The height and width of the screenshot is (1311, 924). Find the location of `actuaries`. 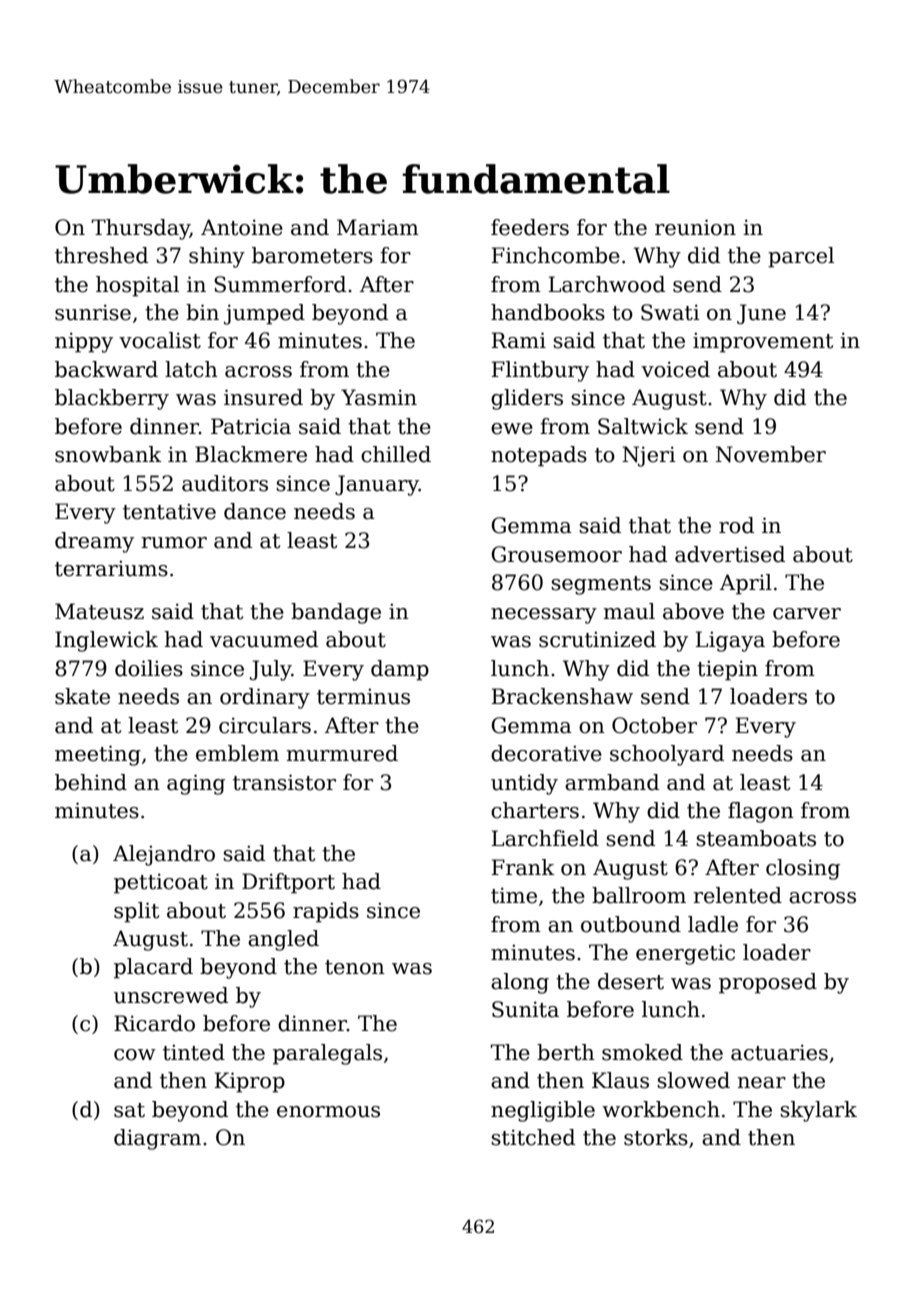

actuaries is located at coordinates (779, 1052).
